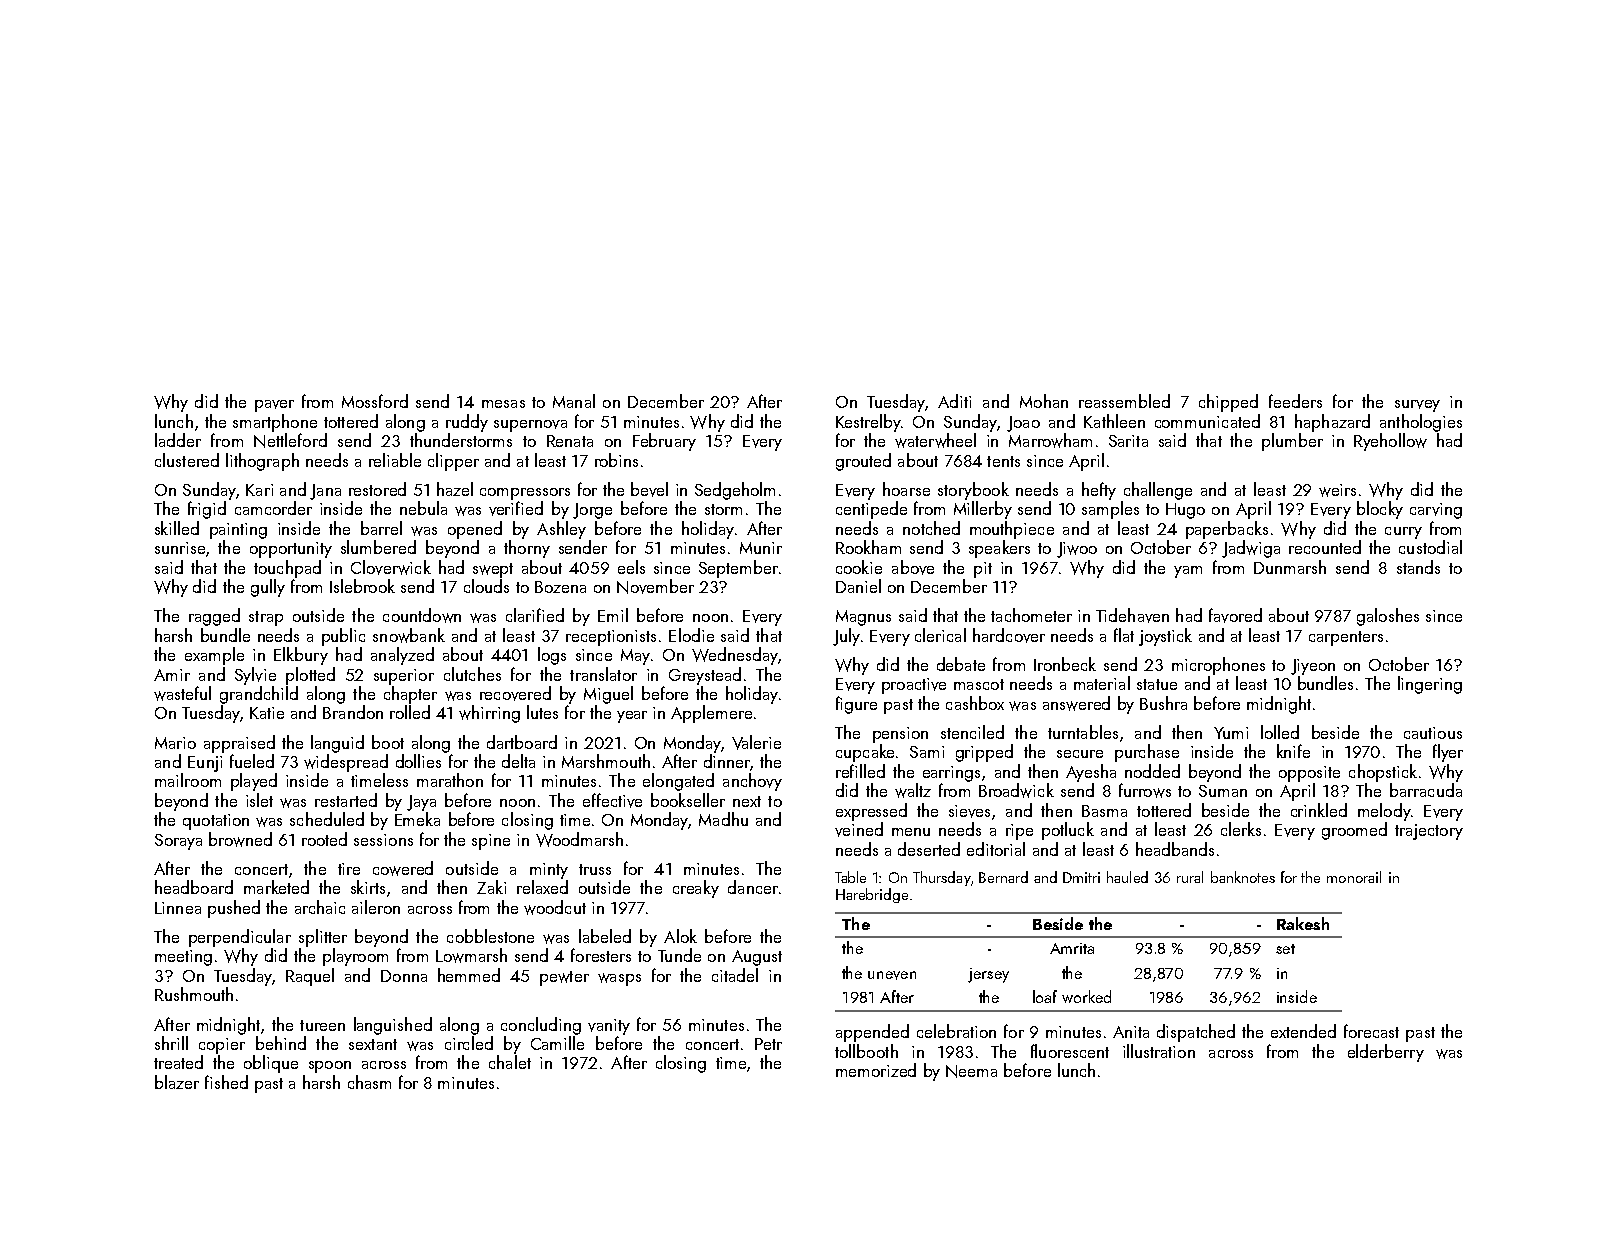  I want to click on July, so click(846, 637).
